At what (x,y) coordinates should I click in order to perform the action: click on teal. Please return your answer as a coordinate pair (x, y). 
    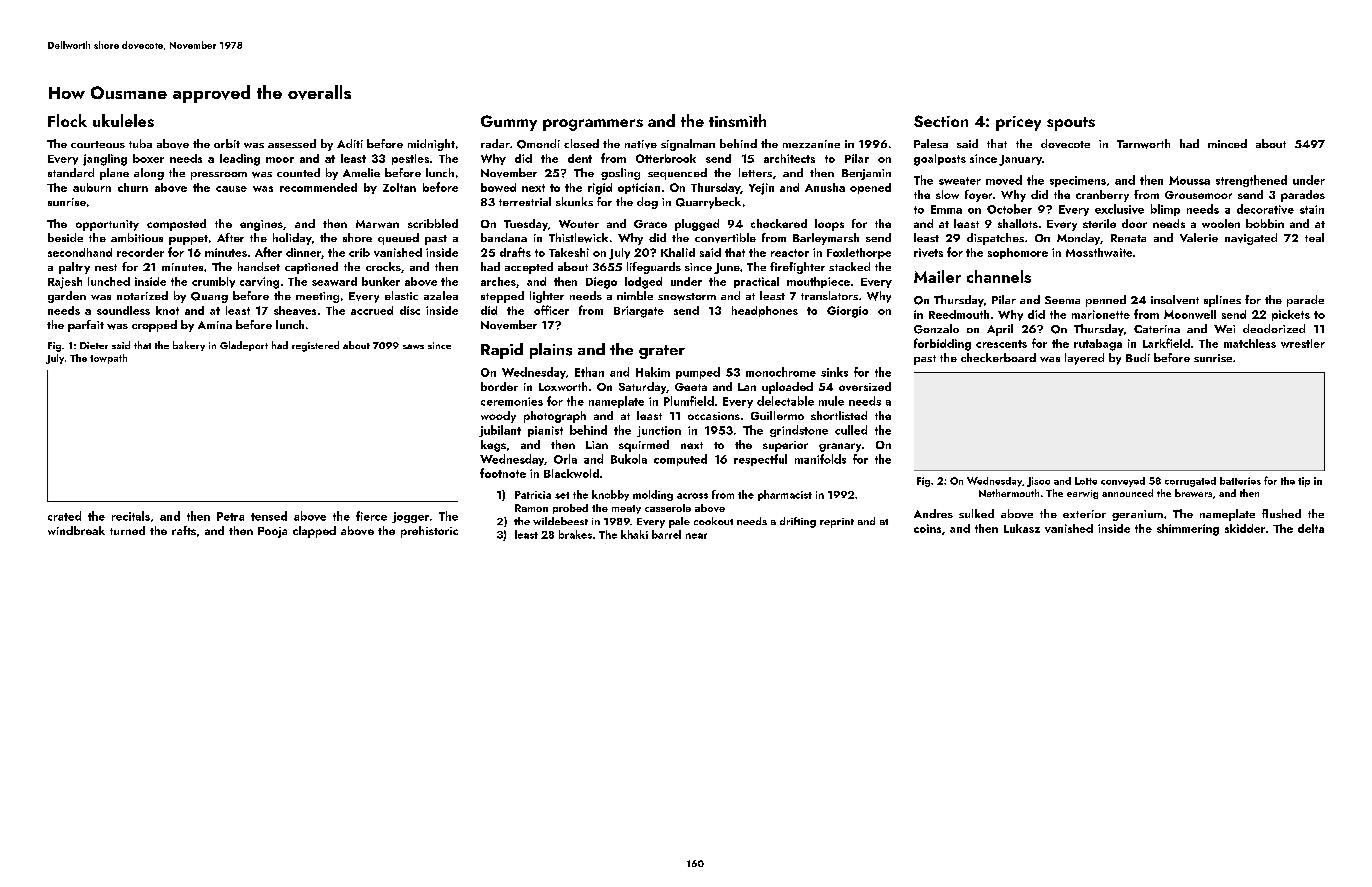
    Looking at the image, I should click on (1314, 237).
